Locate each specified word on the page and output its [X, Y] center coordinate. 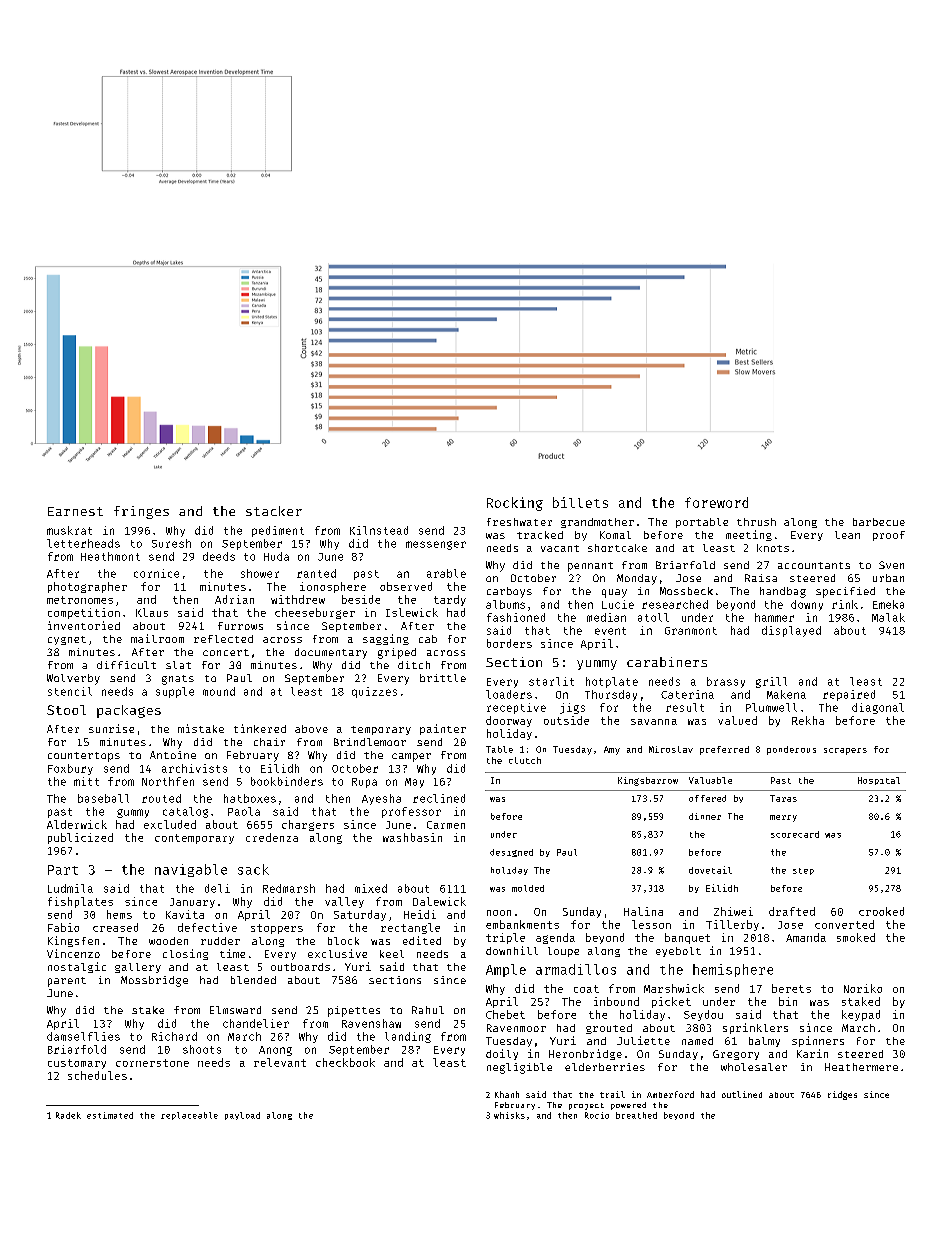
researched [675, 604]
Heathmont [110, 556]
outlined [742, 1094]
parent [67, 982]
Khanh [507, 1094]
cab [428, 639]
